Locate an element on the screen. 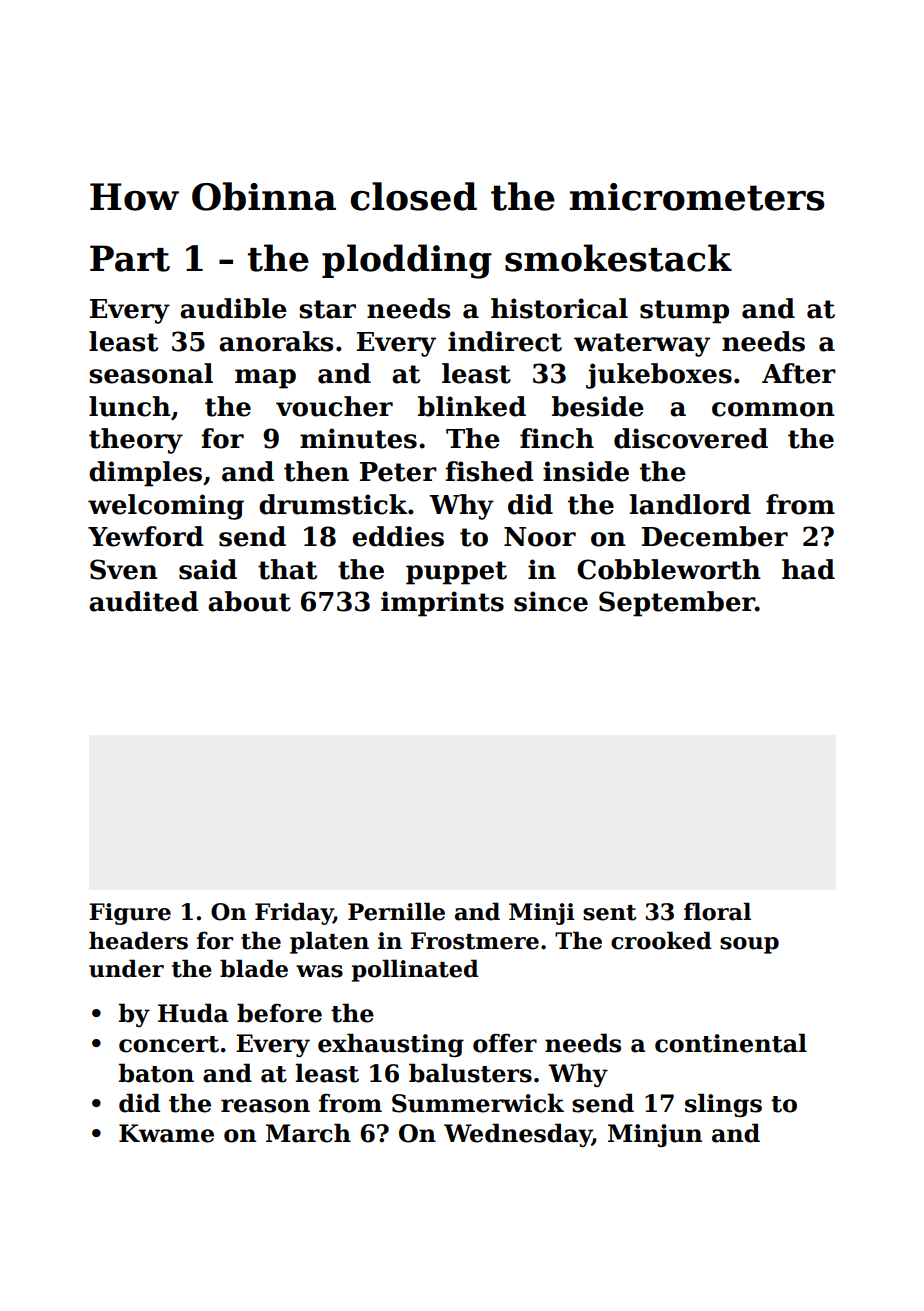  common is located at coordinates (773, 409).
